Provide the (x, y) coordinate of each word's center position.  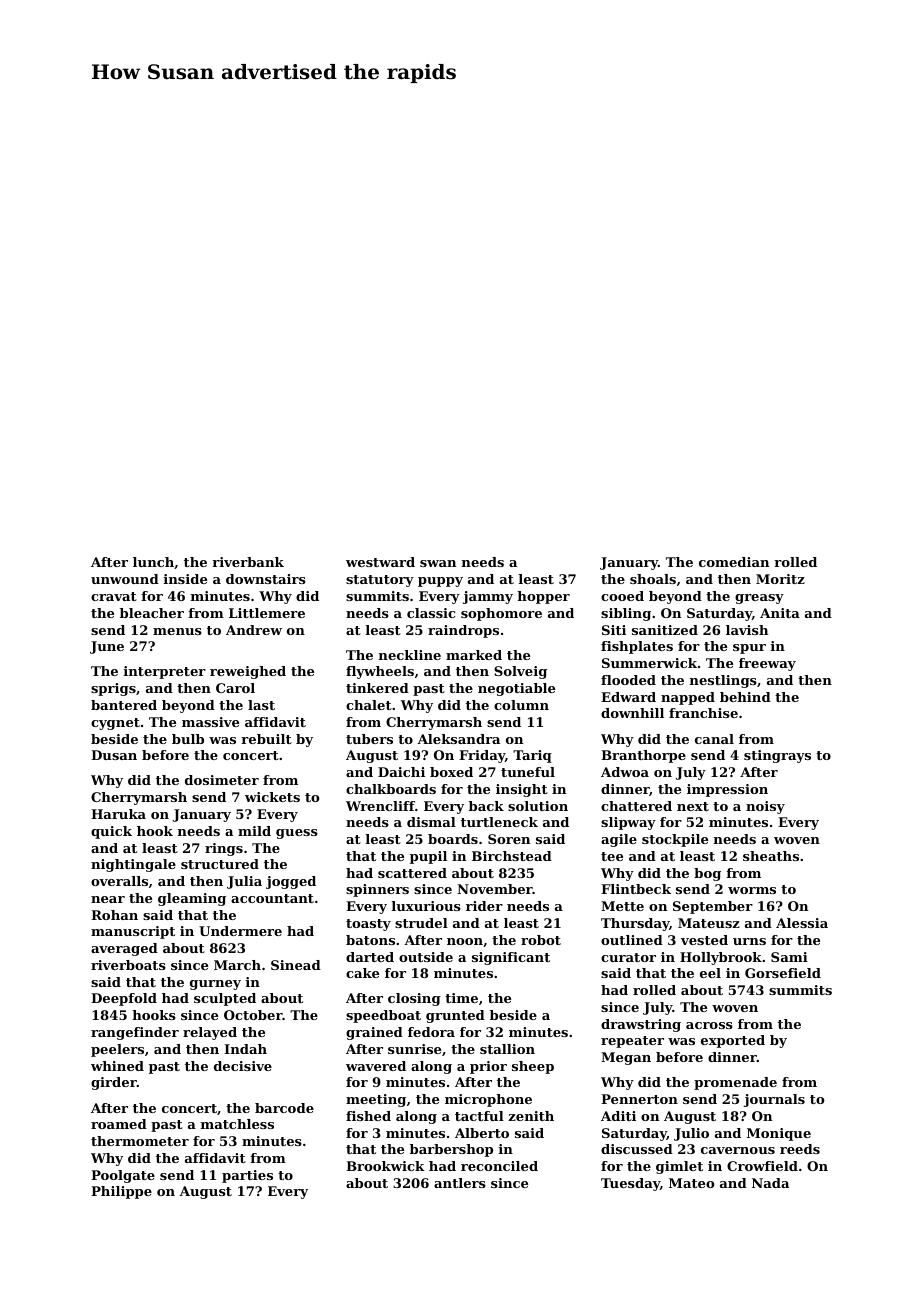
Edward (628, 697)
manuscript (133, 932)
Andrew (254, 630)
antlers (460, 1183)
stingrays (777, 756)
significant (511, 958)
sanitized (665, 630)
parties (247, 1176)
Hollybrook (721, 958)
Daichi (401, 772)
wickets (272, 797)
